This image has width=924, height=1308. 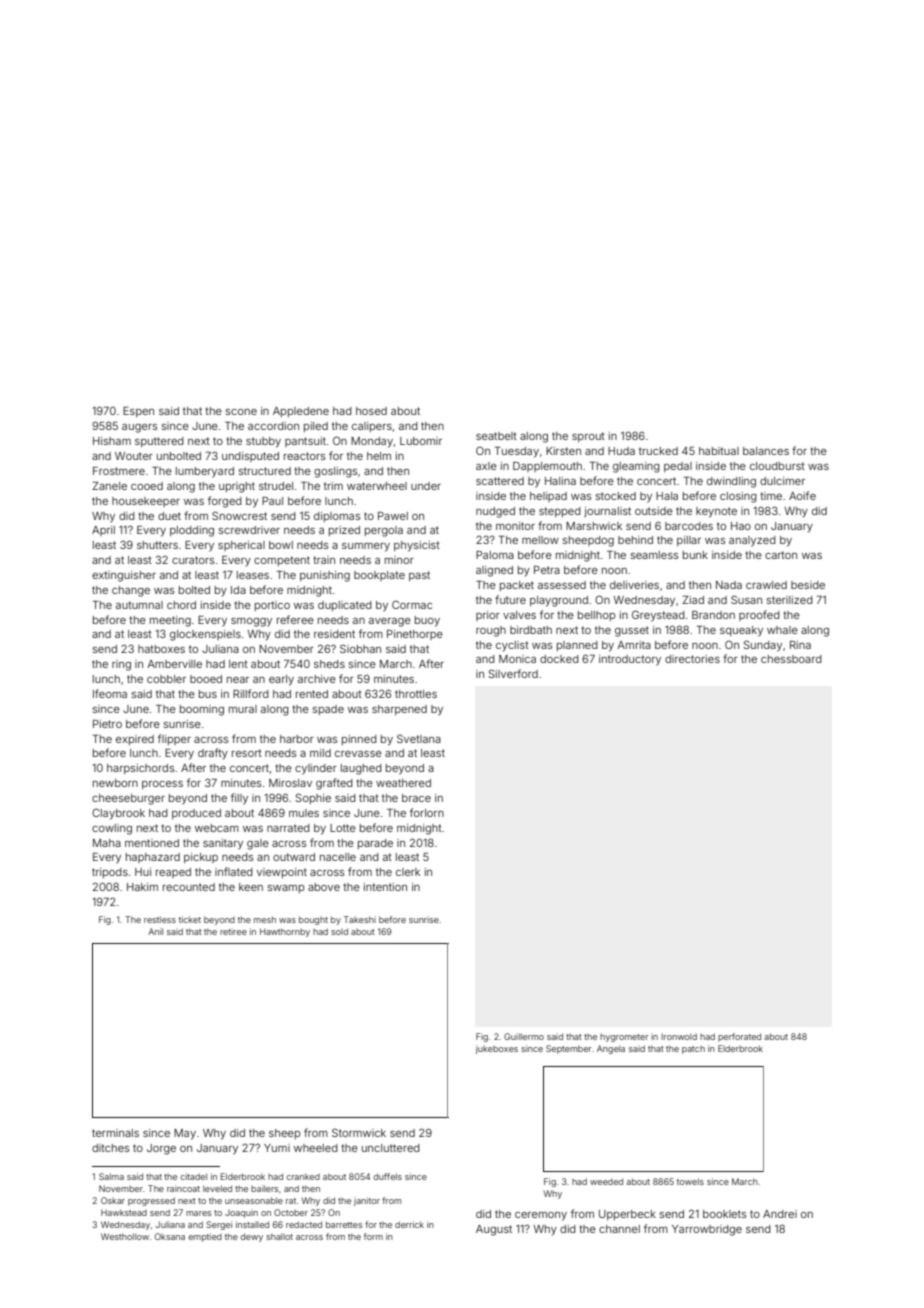 I want to click on August, so click(x=494, y=1230).
